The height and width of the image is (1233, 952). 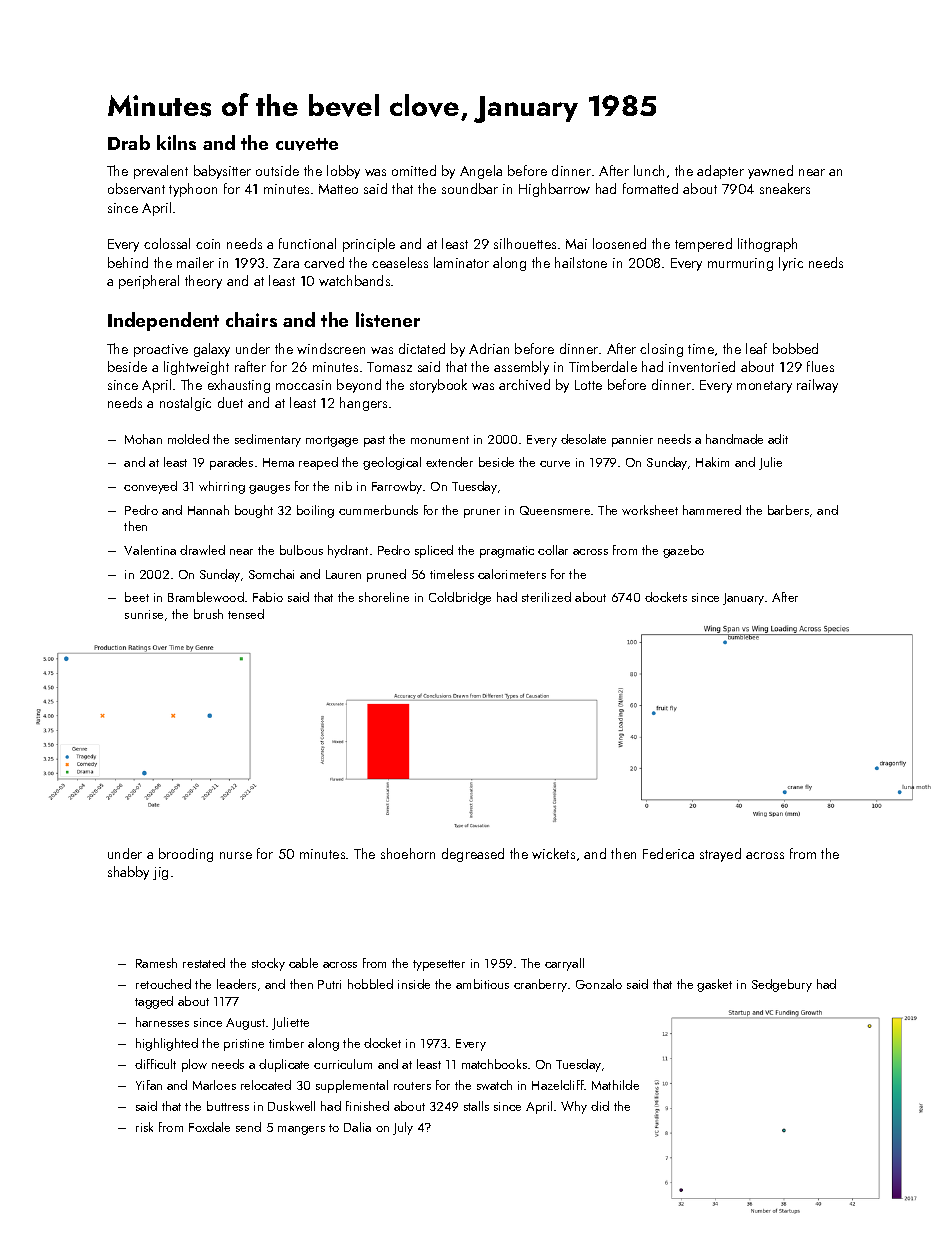 I want to click on Mohan, so click(x=143, y=439).
